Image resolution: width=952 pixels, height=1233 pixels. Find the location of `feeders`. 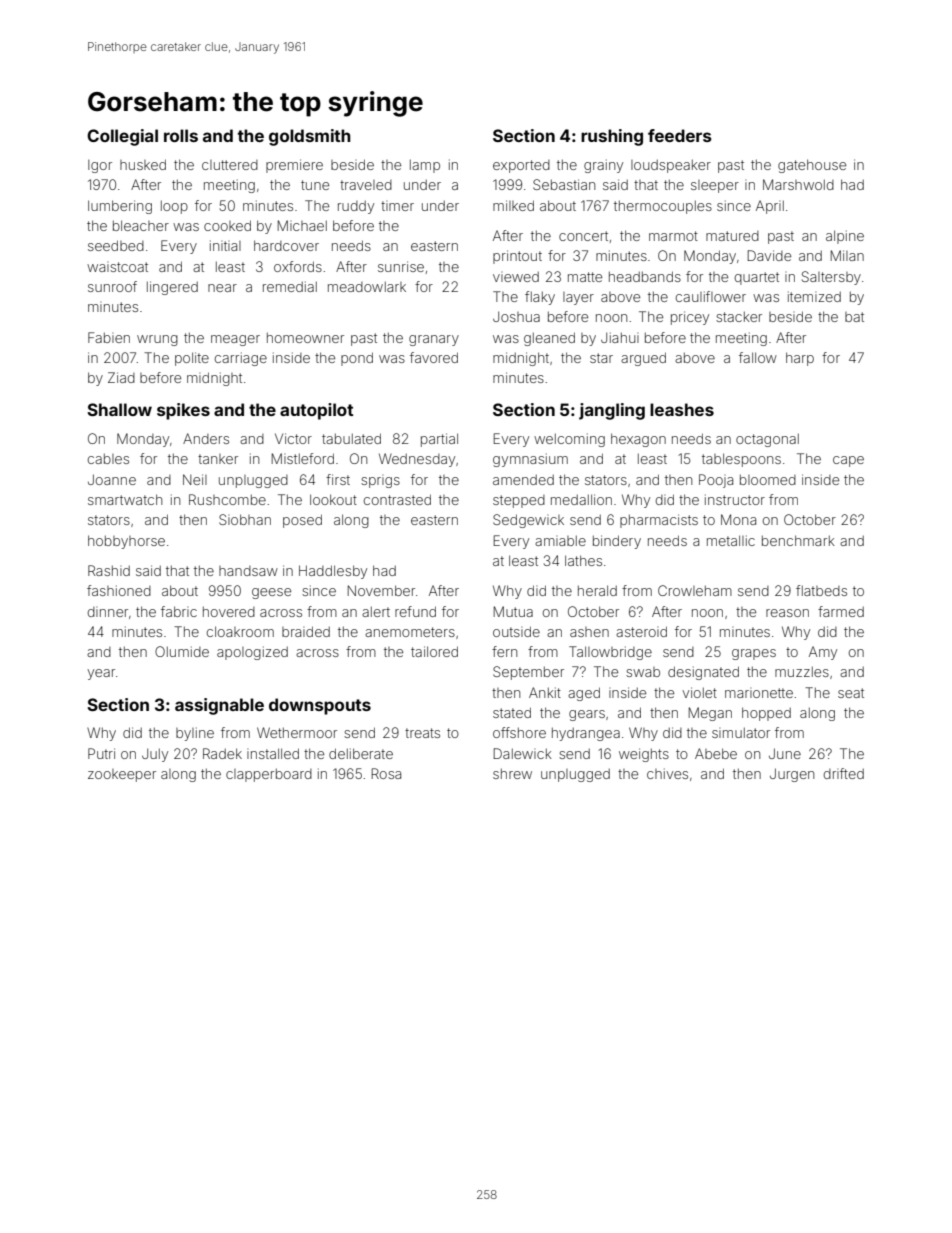

feeders is located at coordinates (680, 135).
